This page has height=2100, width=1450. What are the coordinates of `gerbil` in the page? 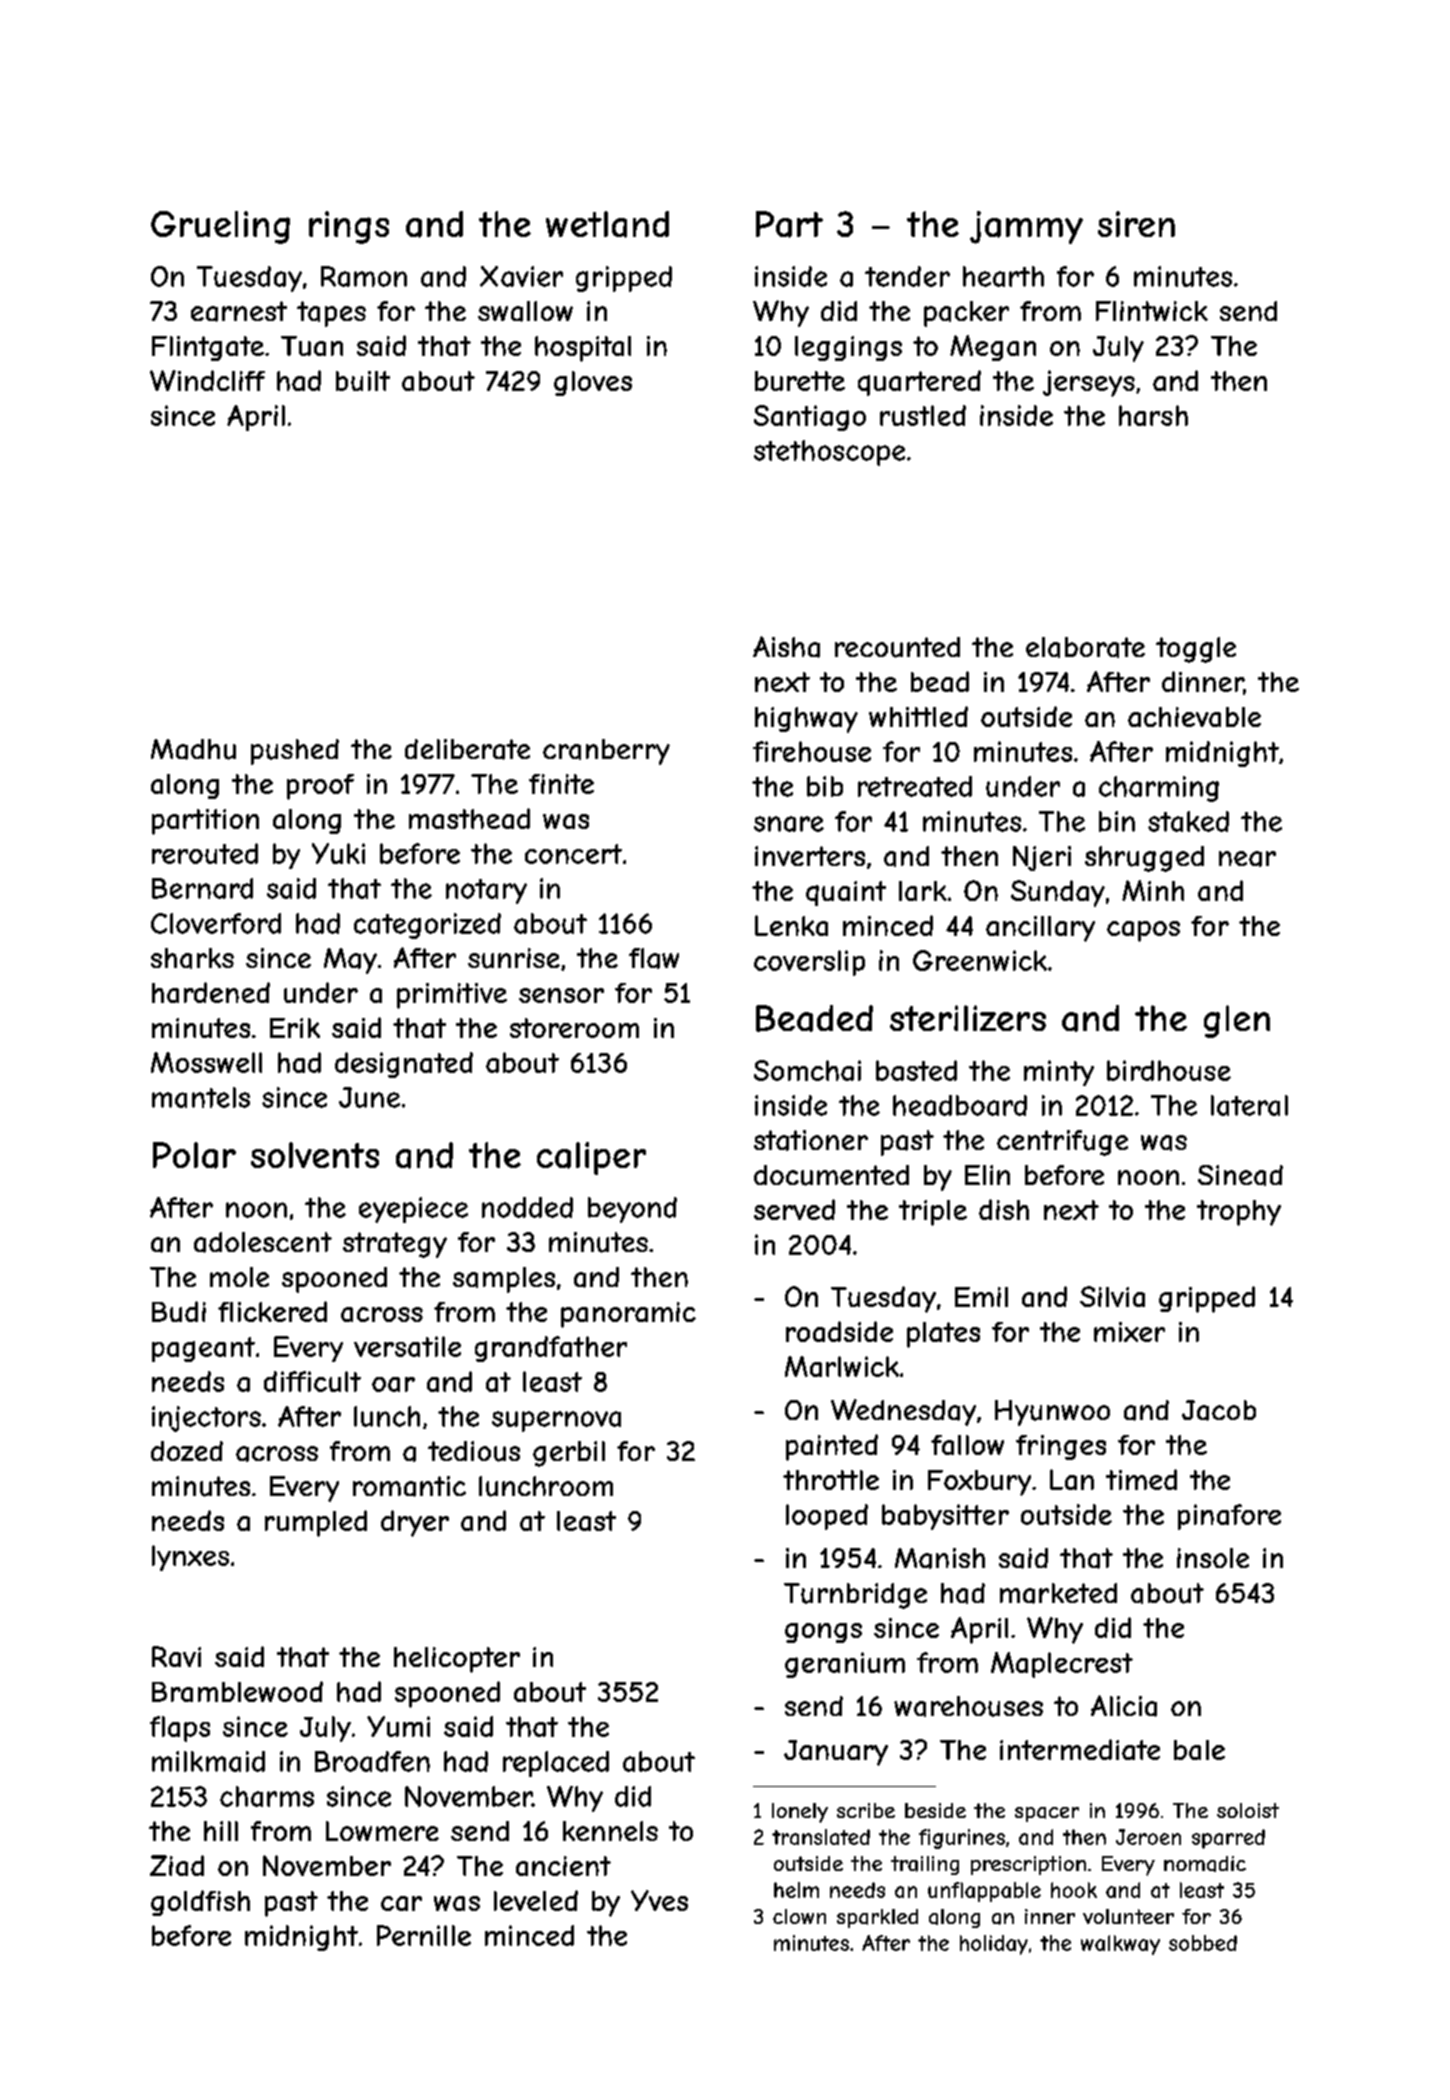 It's located at (569, 1454).
